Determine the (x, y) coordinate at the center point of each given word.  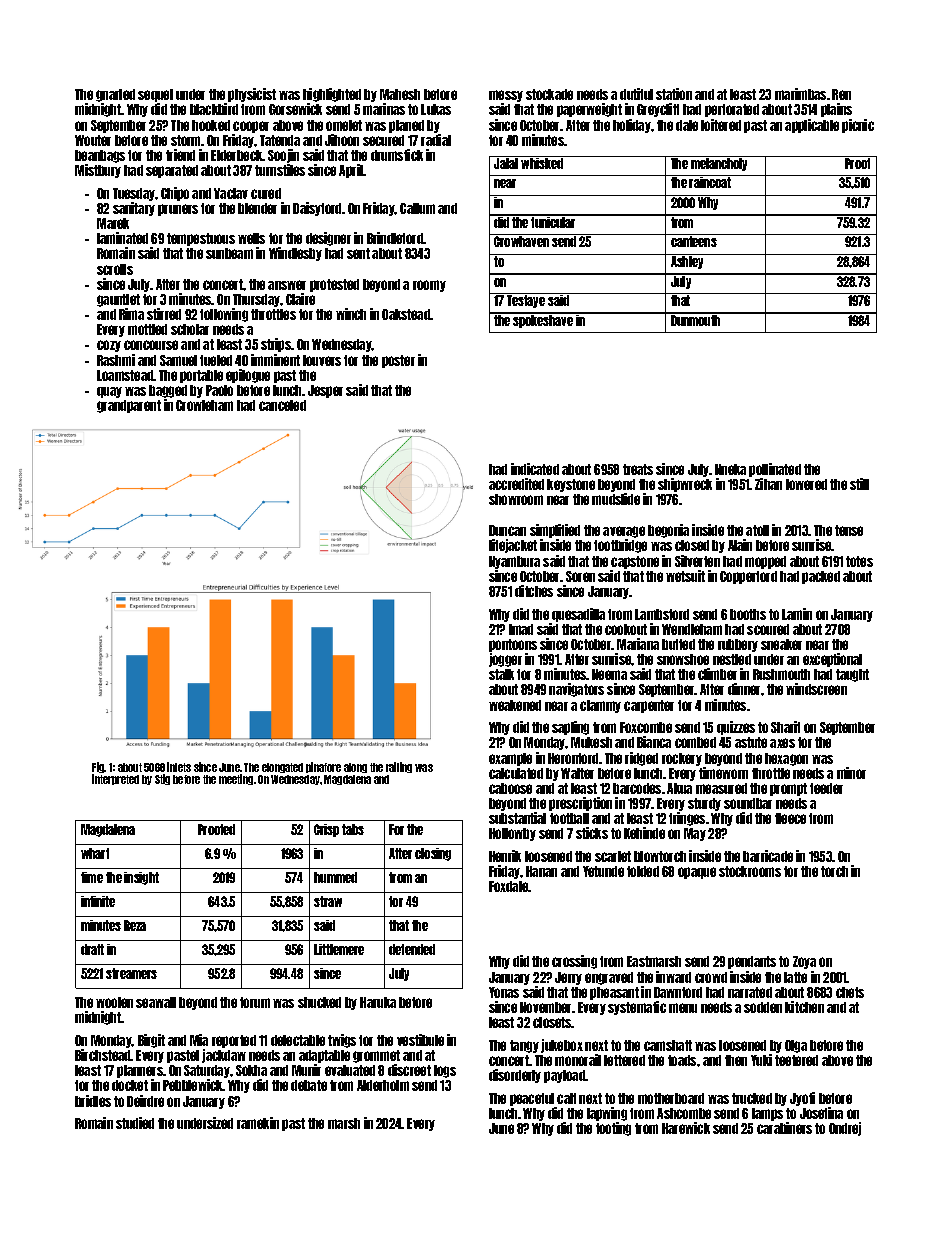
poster (398, 361)
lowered (806, 484)
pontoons (513, 645)
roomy (429, 286)
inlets (179, 767)
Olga (796, 1046)
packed (821, 577)
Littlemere (339, 949)
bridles (93, 1101)
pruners (178, 210)
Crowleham (204, 405)
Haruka (378, 1002)
